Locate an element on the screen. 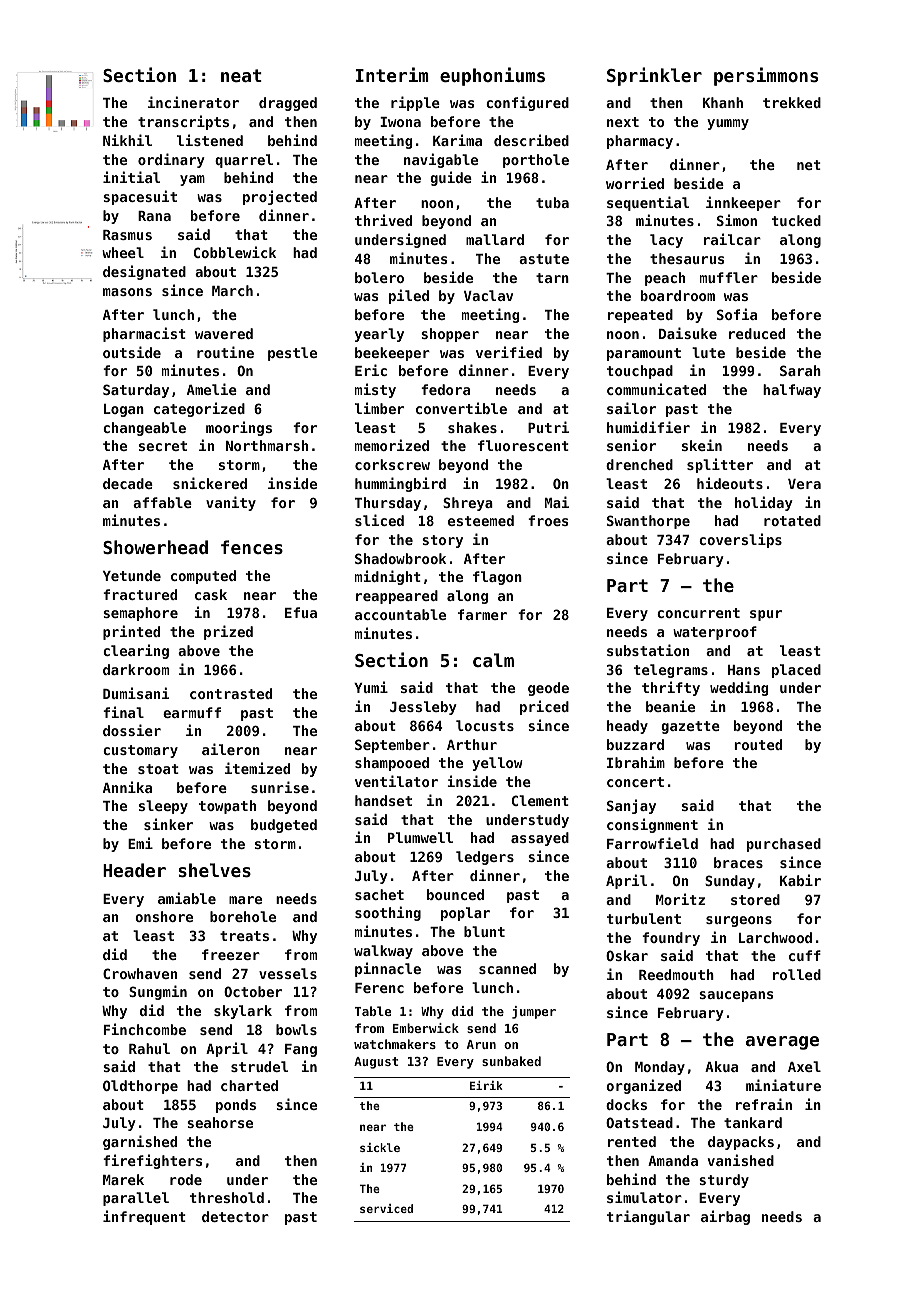 The image size is (924, 1308). fractured is located at coordinates (140, 594).
